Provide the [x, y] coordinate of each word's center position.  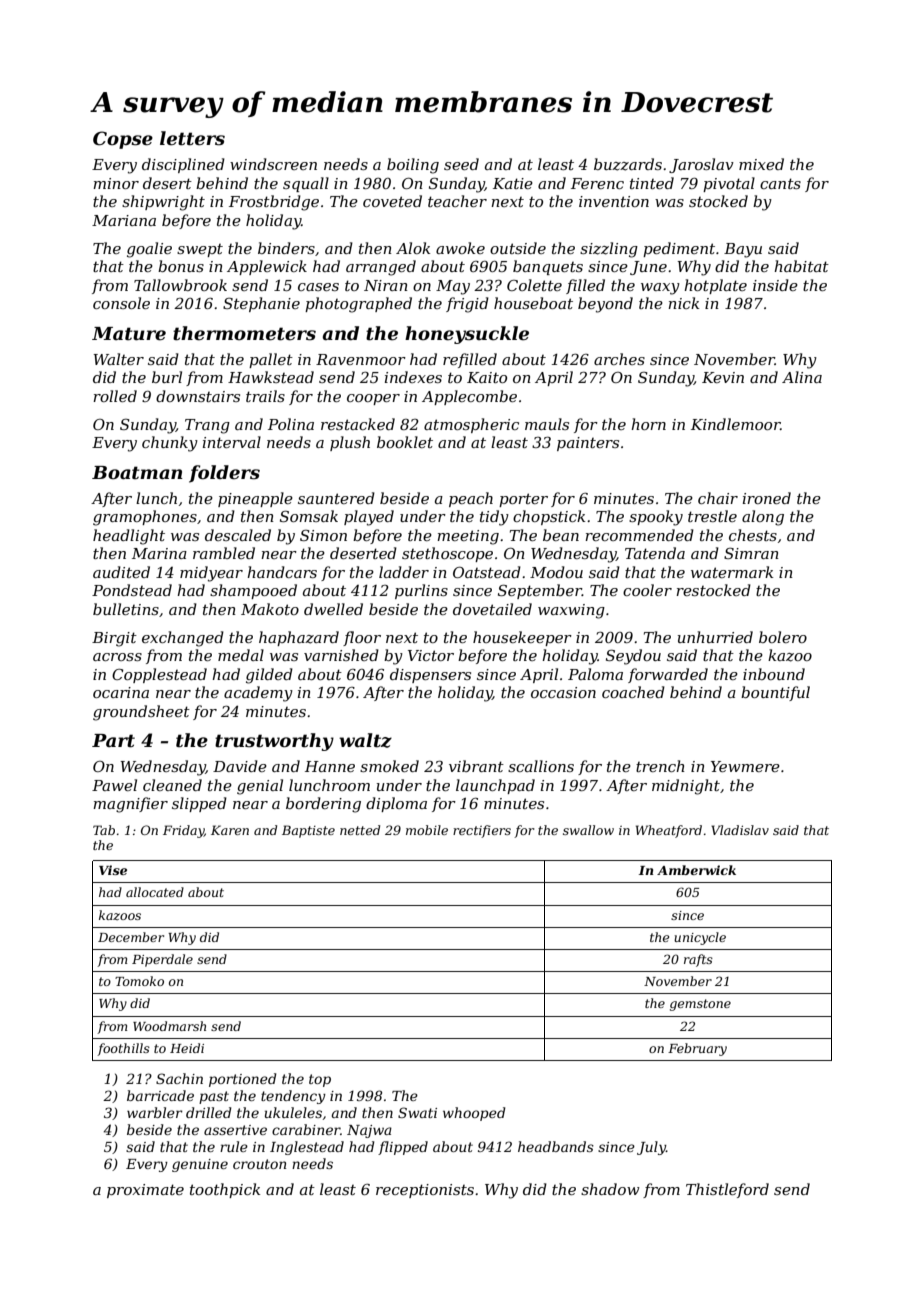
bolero [783, 637]
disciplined [183, 165]
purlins [421, 591]
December [131, 937]
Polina [291, 424]
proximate [145, 1191]
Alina [802, 377]
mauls [547, 424]
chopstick [549, 517]
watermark [732, 572]
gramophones [145, 518]
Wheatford [669, 831]
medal [241, 655]
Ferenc [597, 183]
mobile [427, 830]
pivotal [729, 184]
